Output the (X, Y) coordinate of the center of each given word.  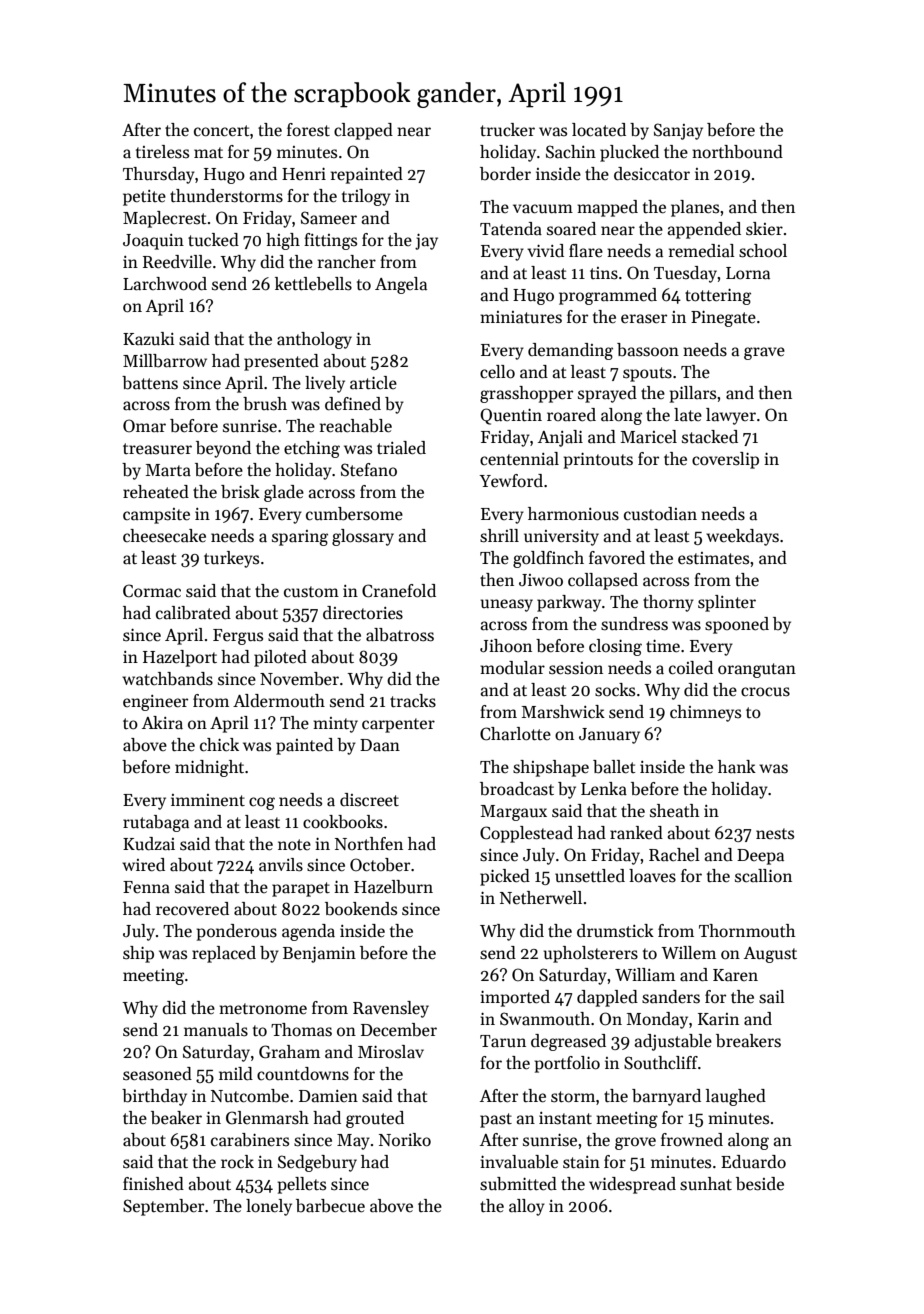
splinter (727, 603)
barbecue (330, 1206)
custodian (660, 514)
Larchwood (165, 284)
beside (760, 1184)
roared (571, 415)
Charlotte (515, 734)
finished (153, 1184)
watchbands (167, 679)
